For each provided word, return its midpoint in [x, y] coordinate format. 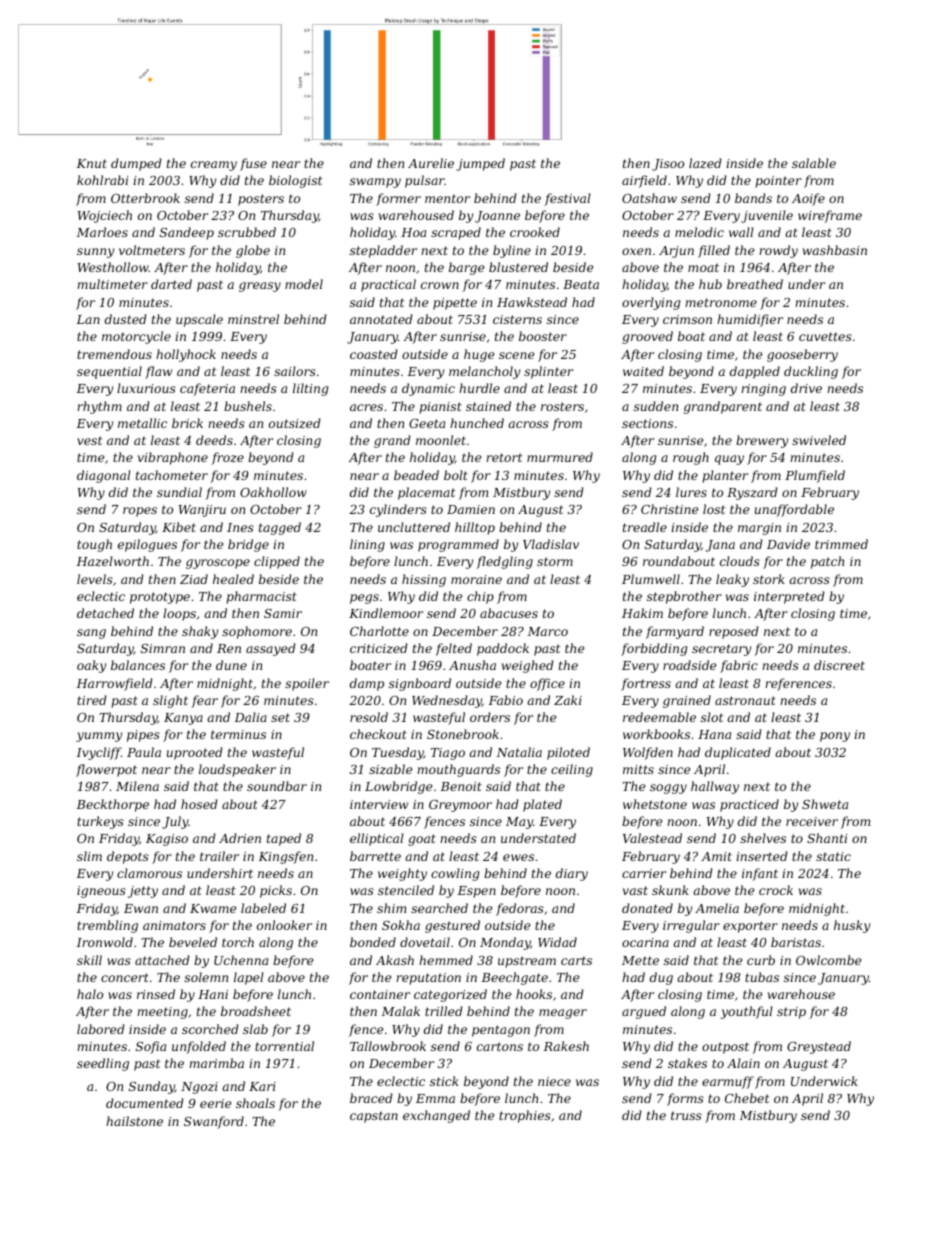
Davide [788, 544]
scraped [456, 233]
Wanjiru [202, 511]
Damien [471, 509]
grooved [647, 337]
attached [162, 960]
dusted [126, 319]
